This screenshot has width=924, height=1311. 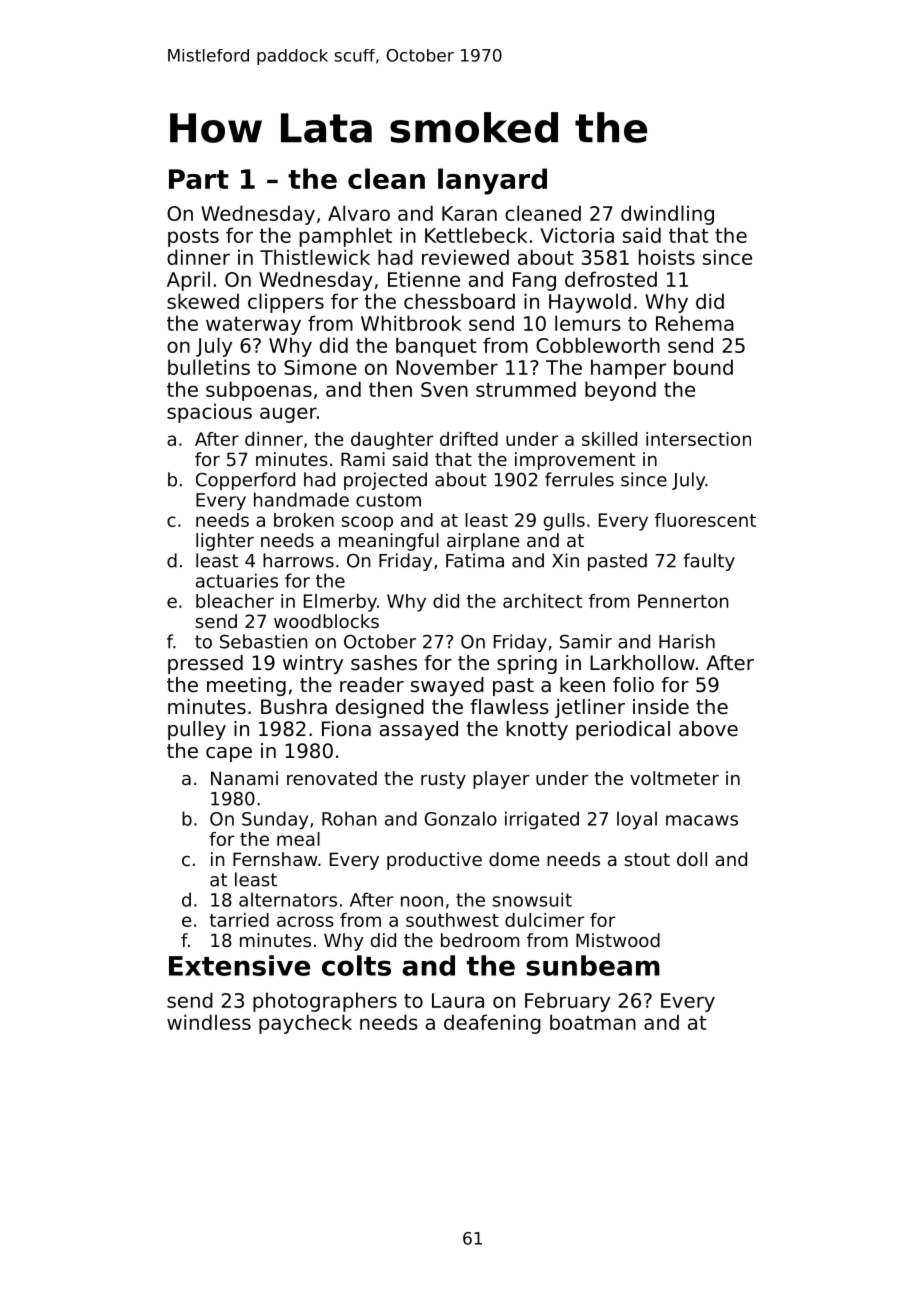 I want to click on bleacher, so click(x=235, y=601).
